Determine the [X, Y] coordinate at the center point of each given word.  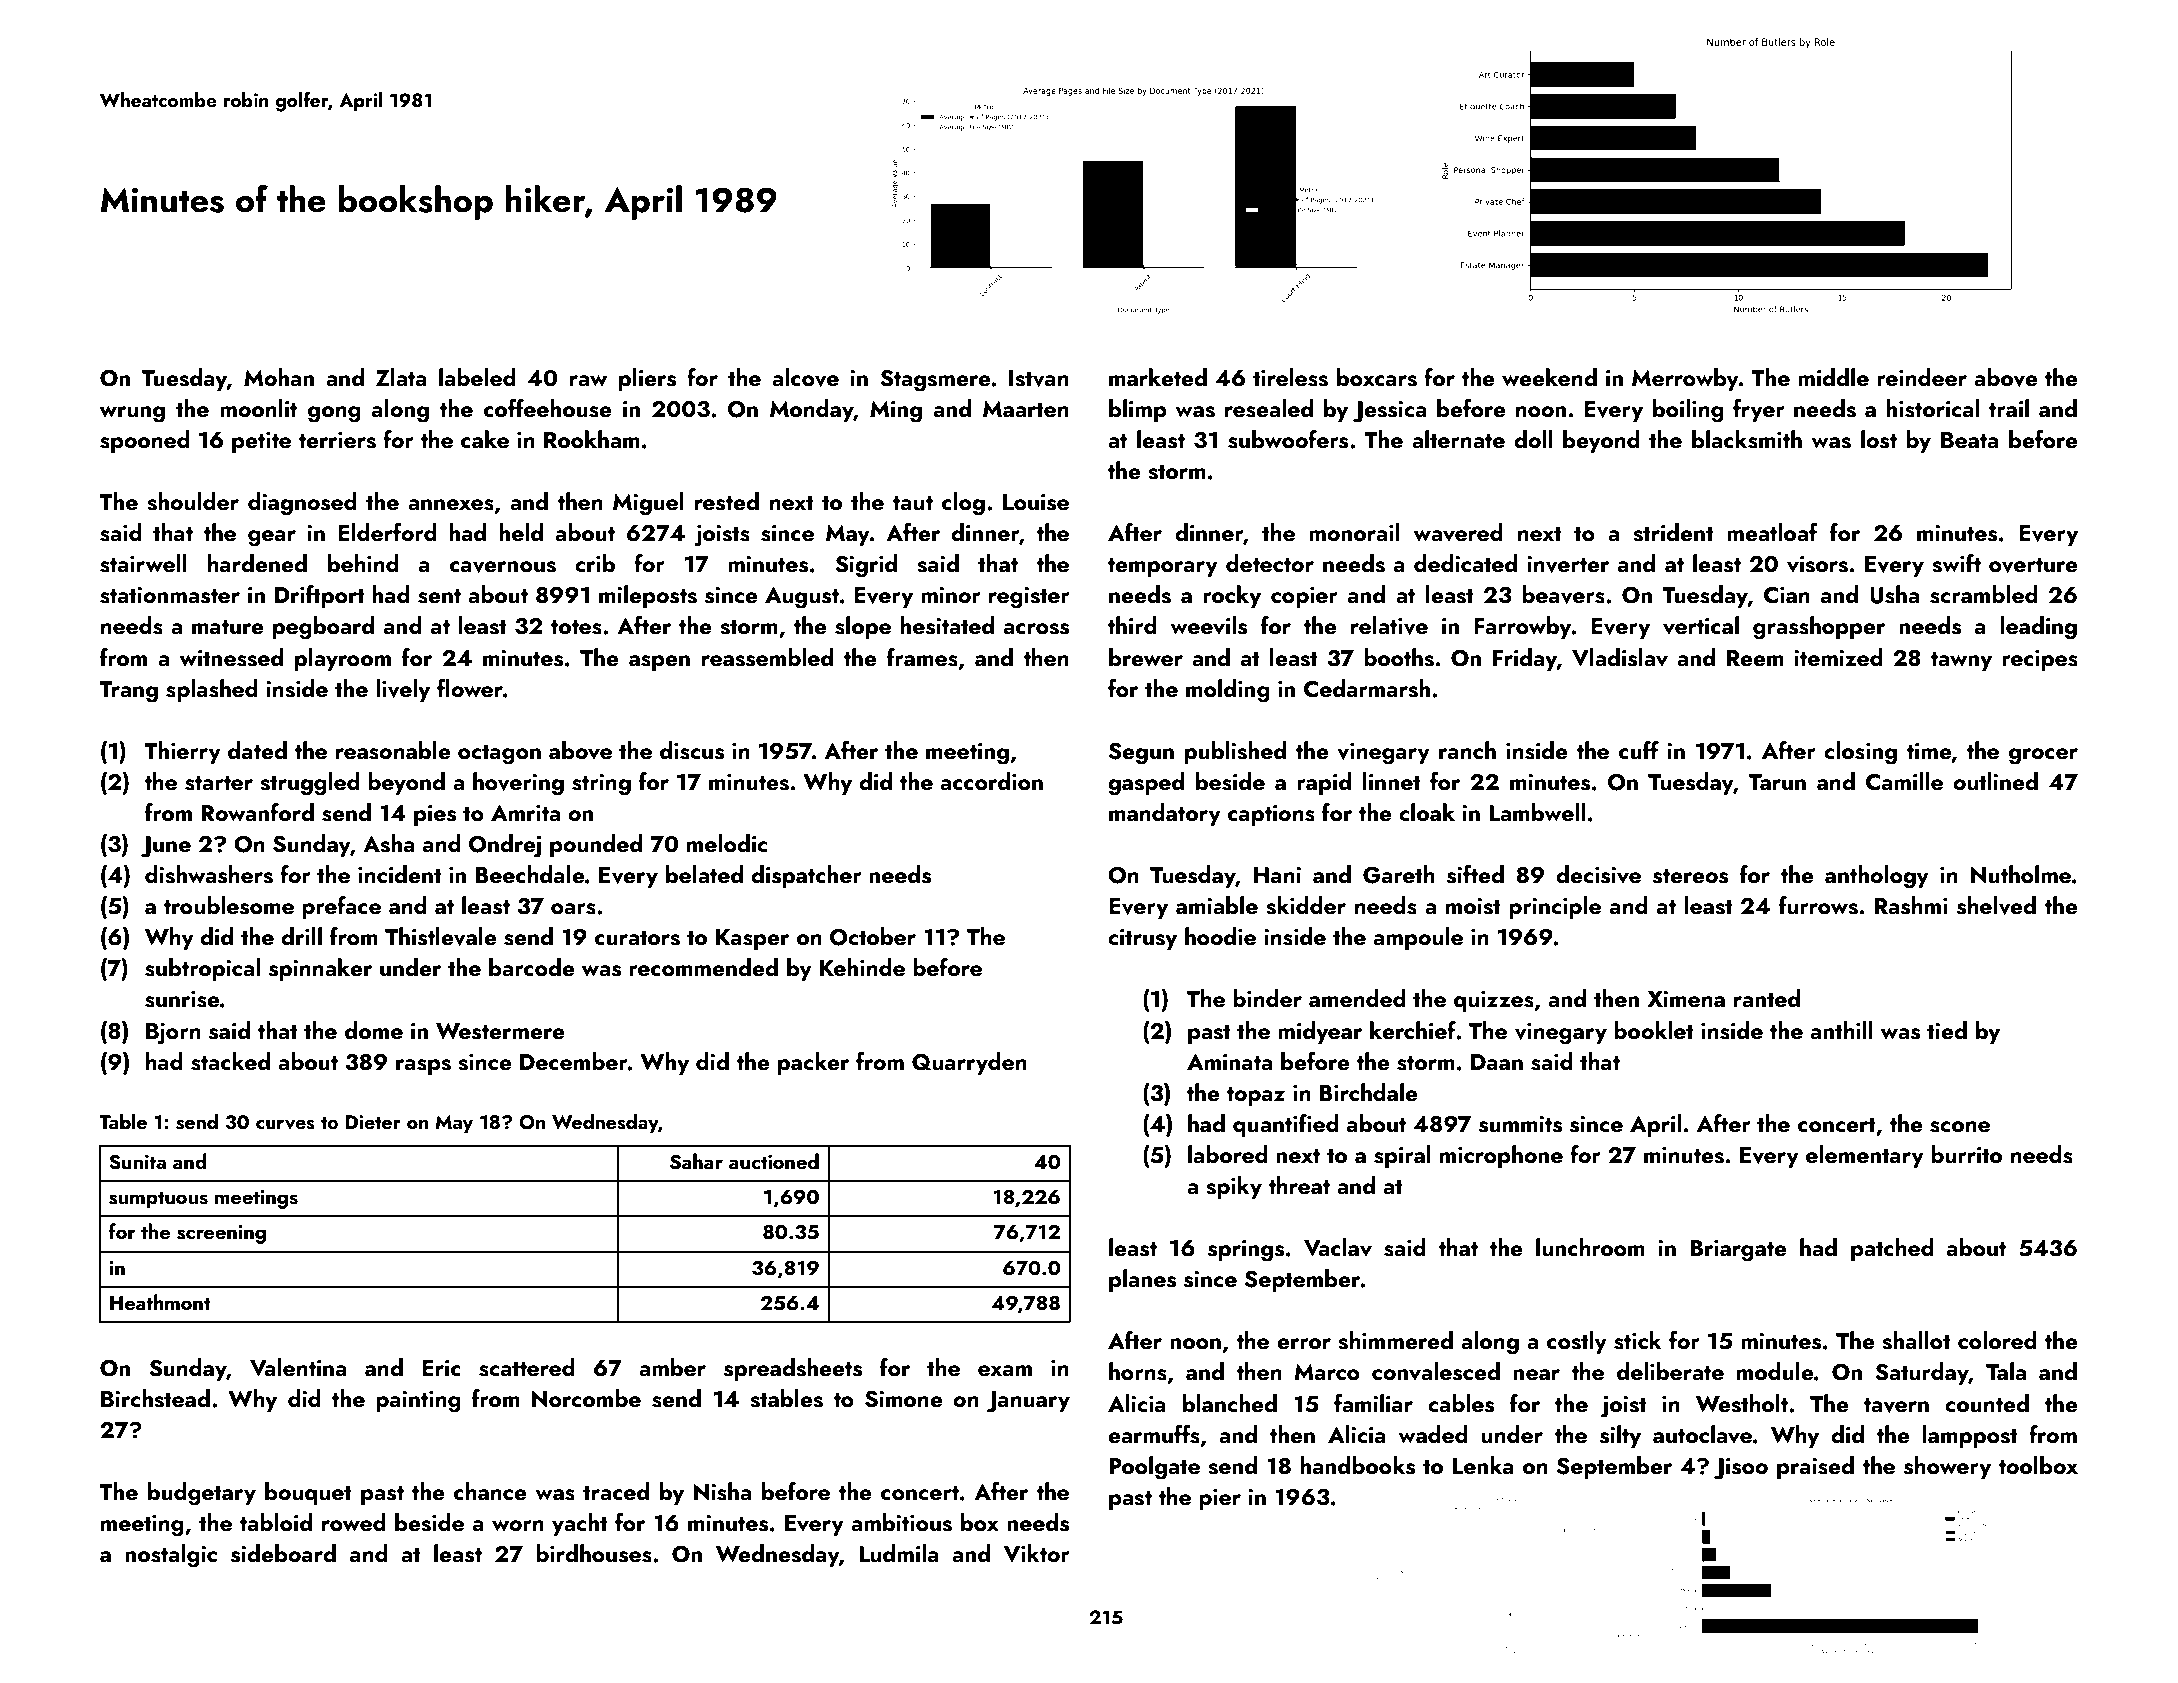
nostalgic [171, 1556]
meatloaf [1772, 532]
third [1132, 625]
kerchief [1413, 1030]
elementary [1865, 1156]
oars [573, 909]
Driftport [320, 596]
